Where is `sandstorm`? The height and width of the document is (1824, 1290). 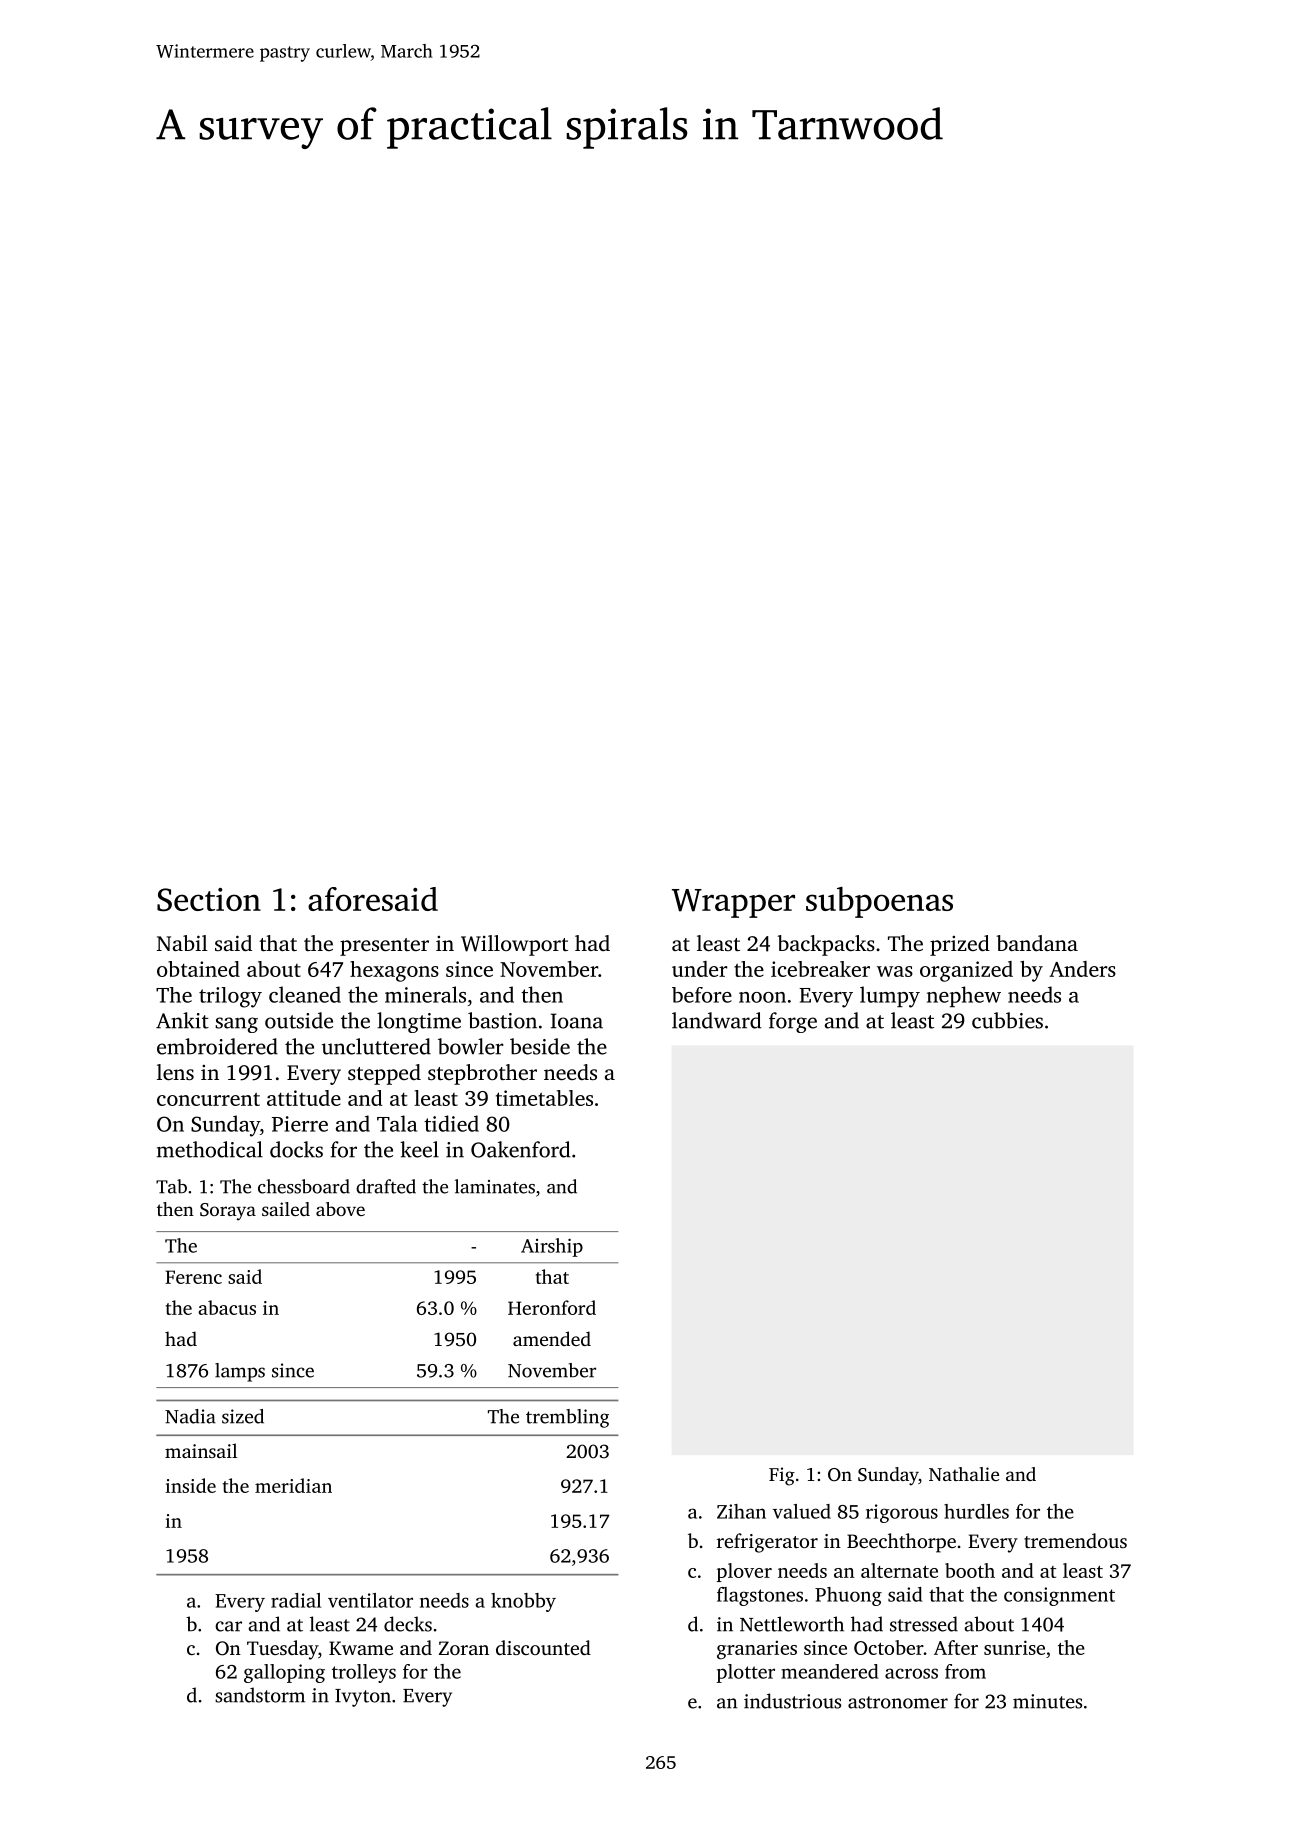 sandstorm is located at coordinates (260, 1695).
